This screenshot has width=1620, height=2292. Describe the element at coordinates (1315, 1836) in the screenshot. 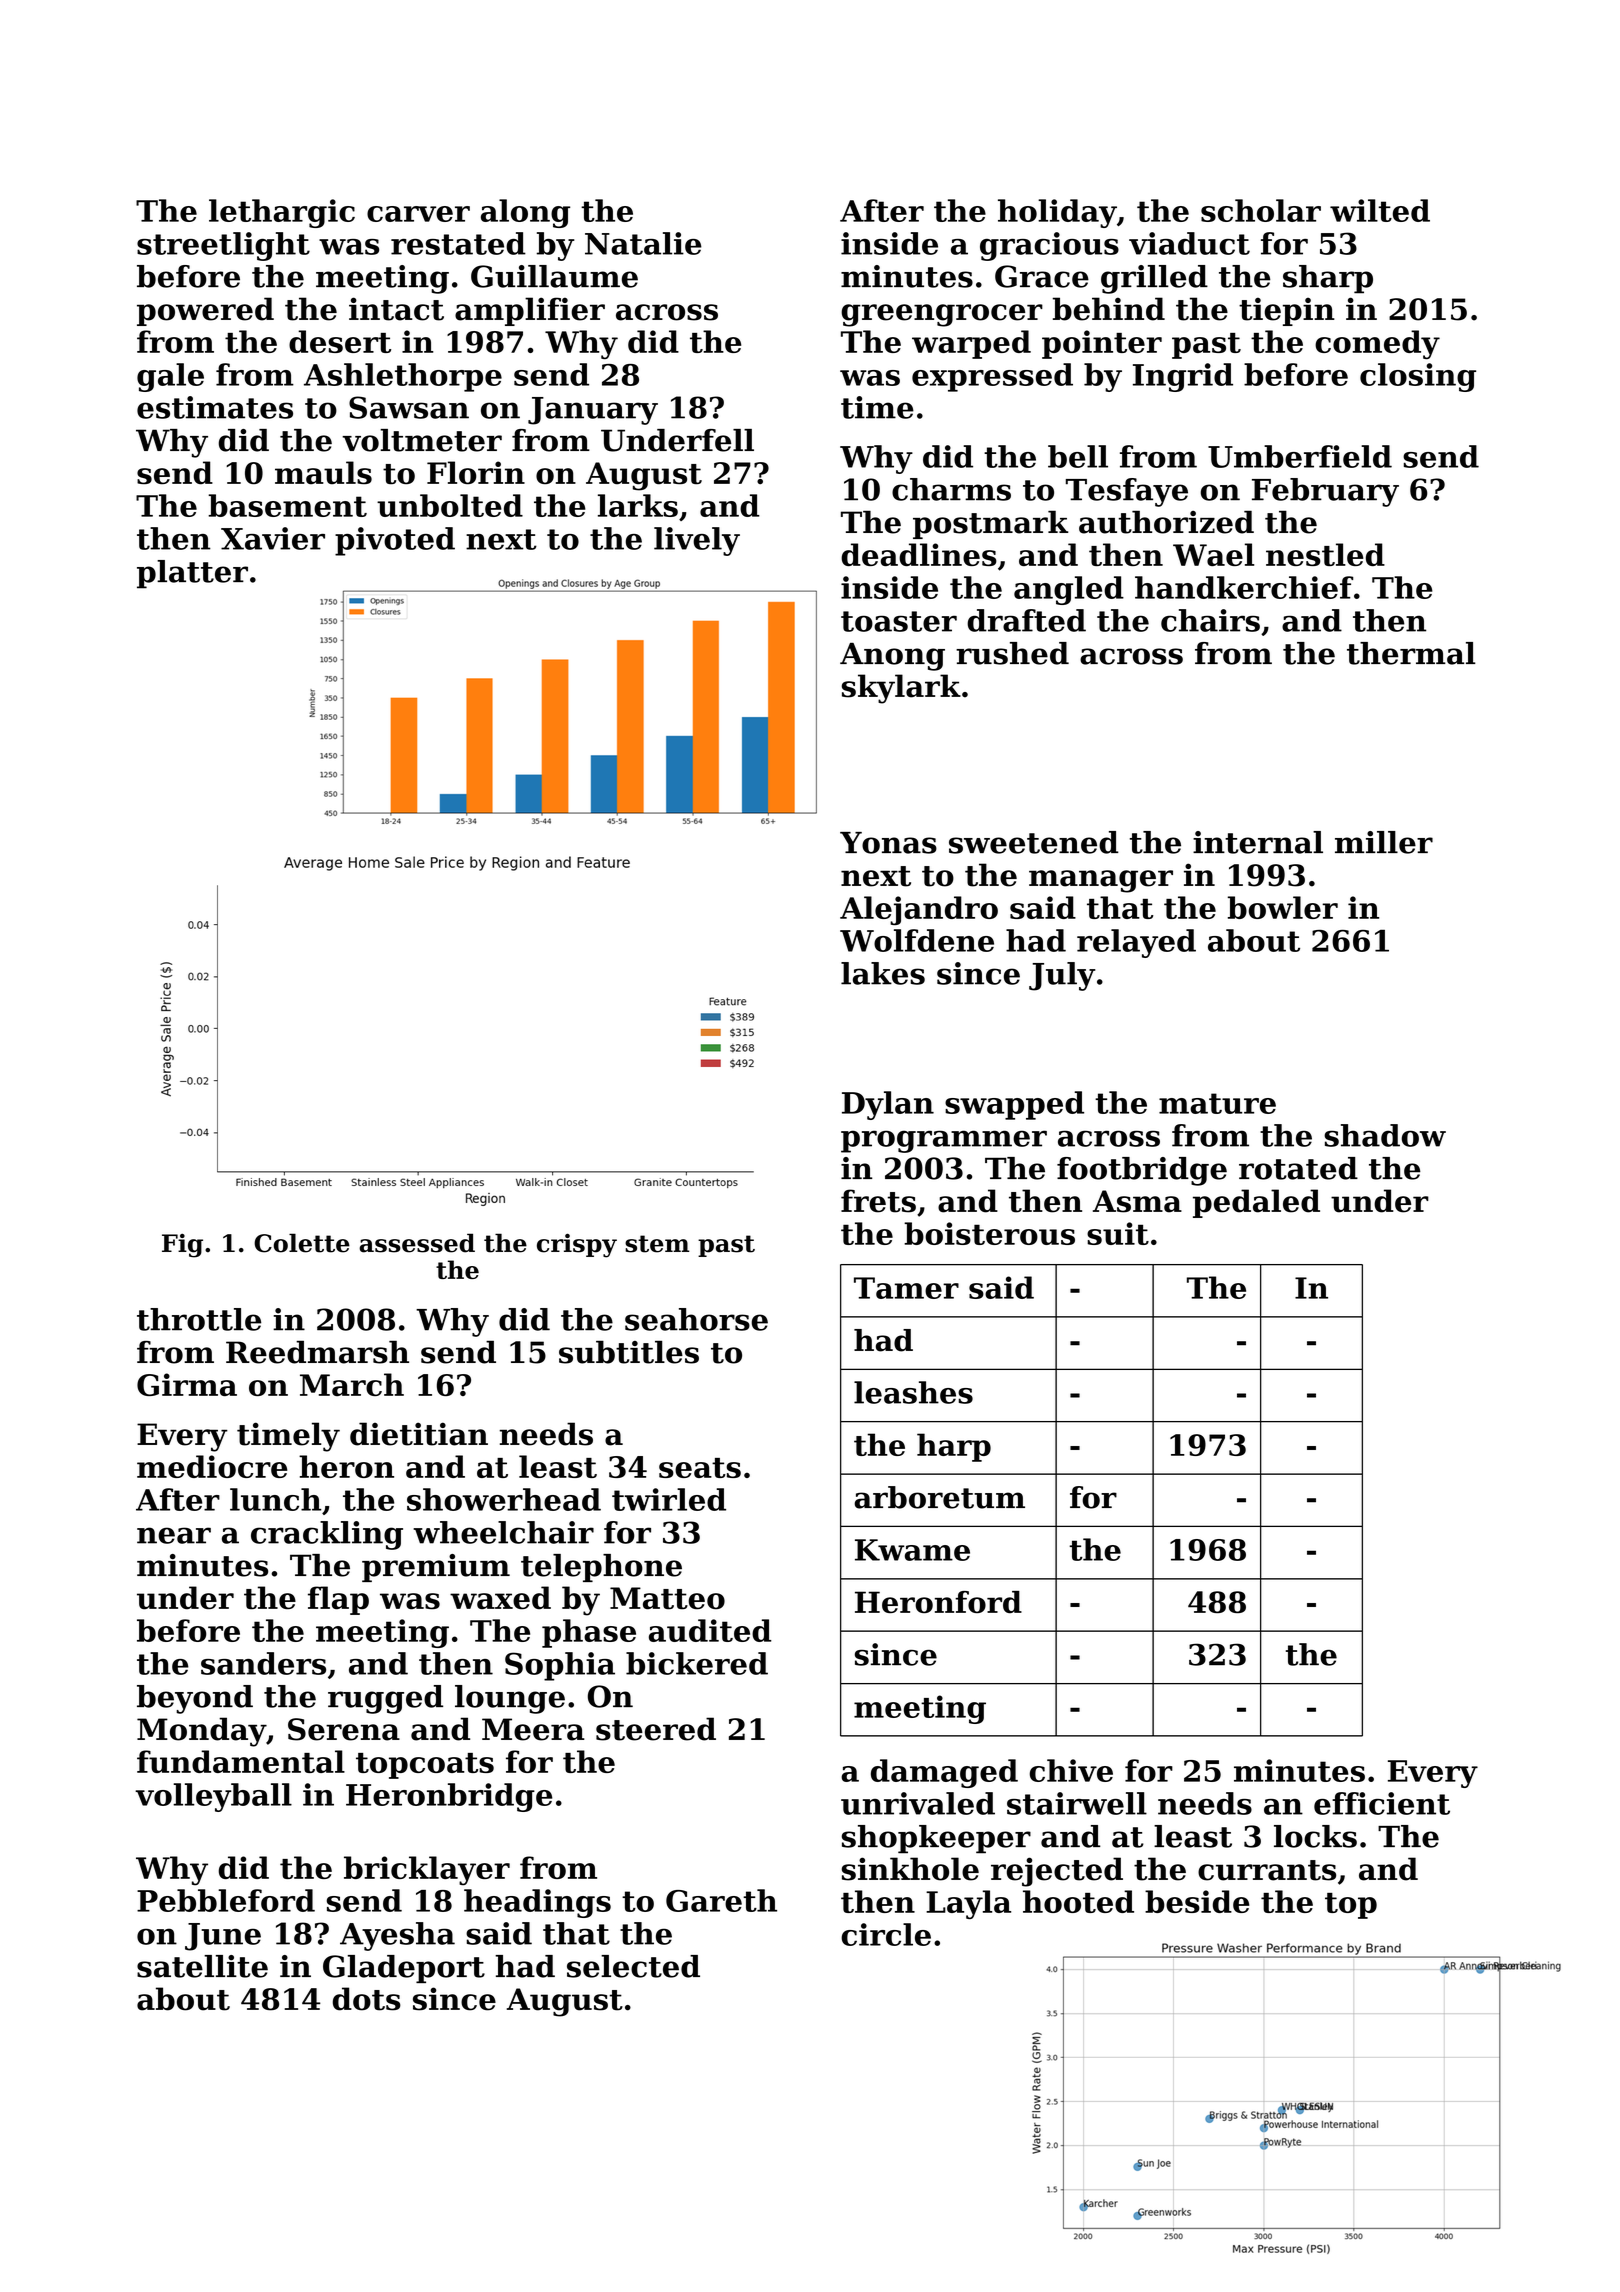

I see `locks` at that location.
